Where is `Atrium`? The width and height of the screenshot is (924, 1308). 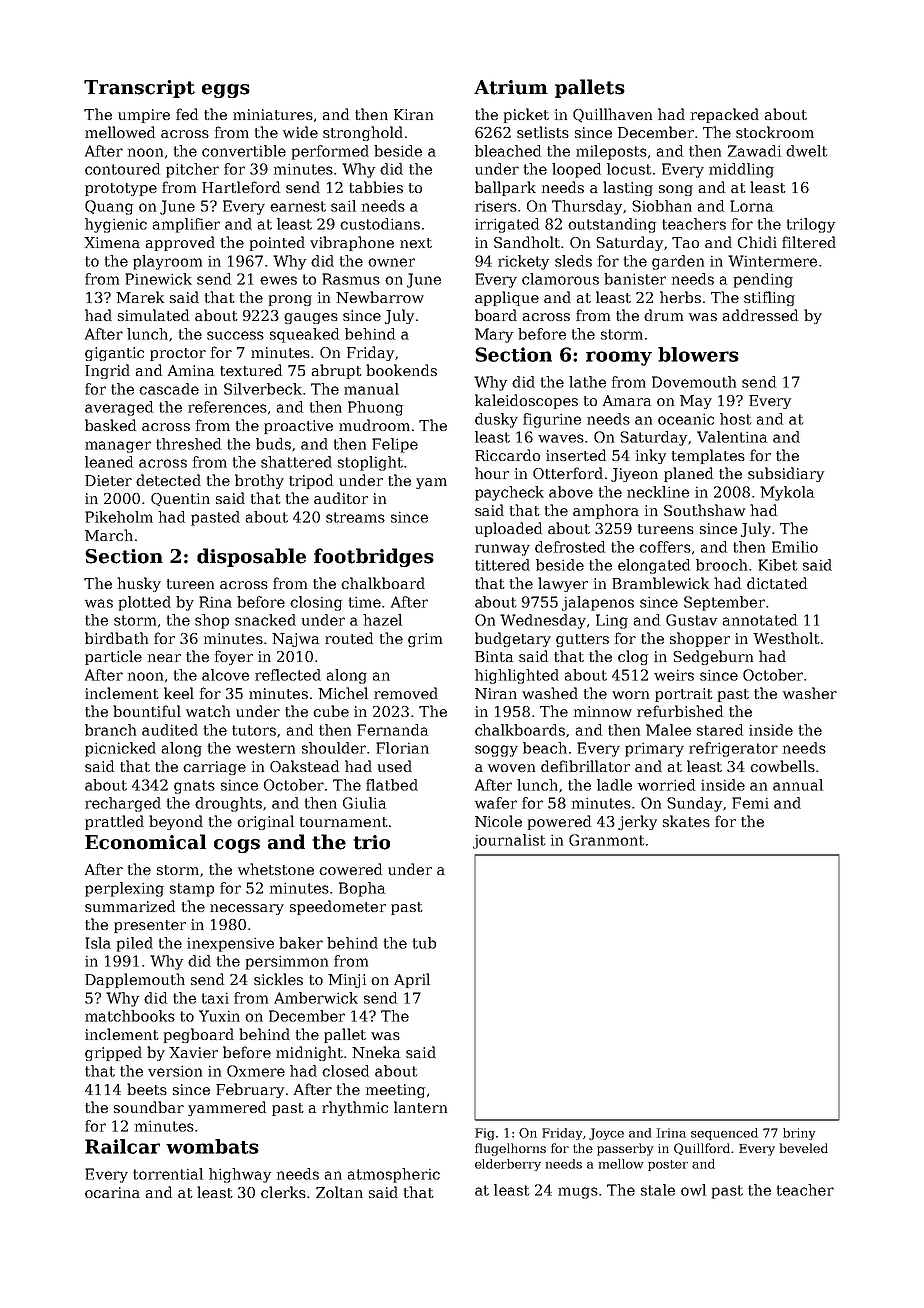 Atrium is located at coordinates (511, 87).
